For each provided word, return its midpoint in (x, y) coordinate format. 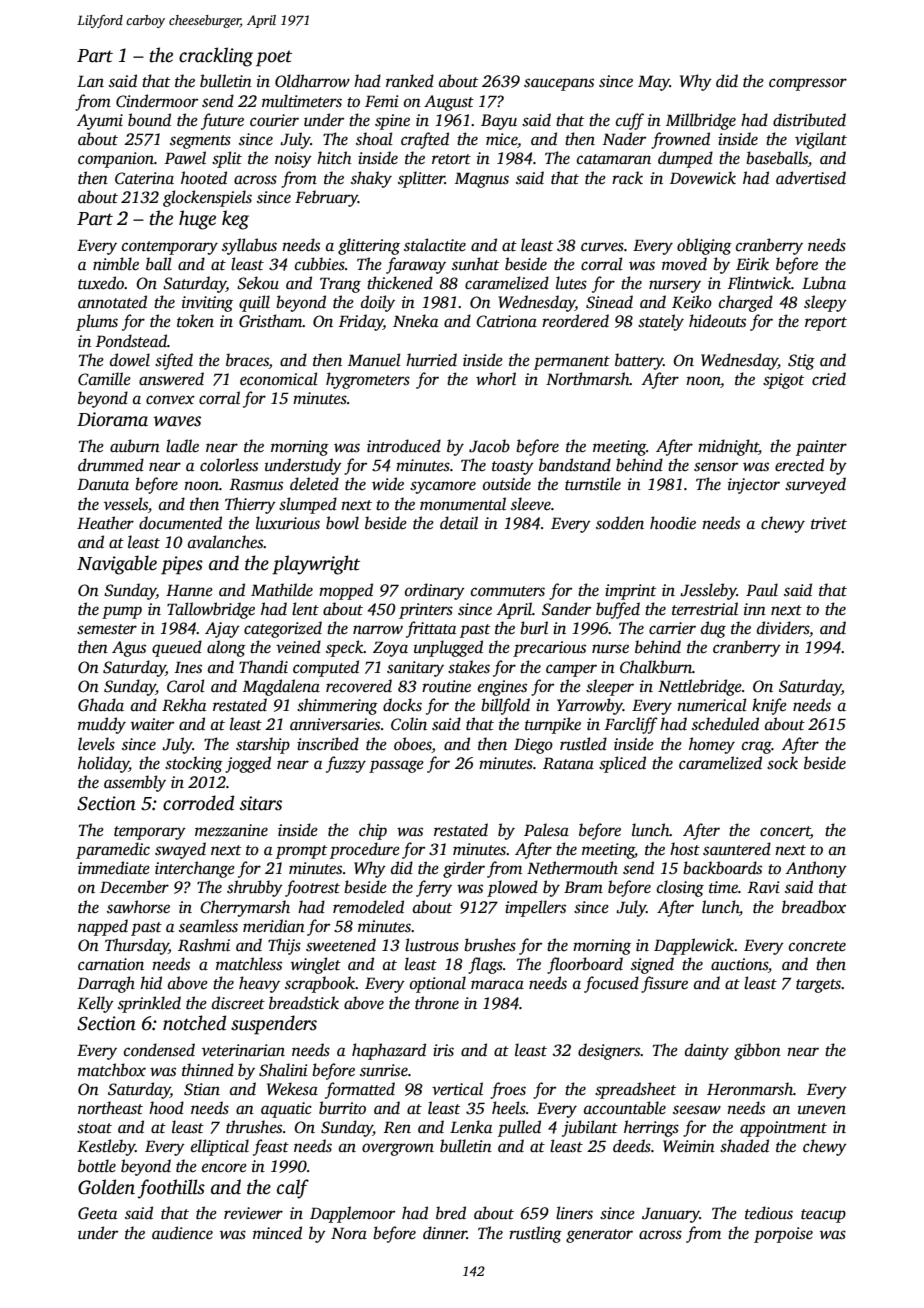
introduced (404, 446)
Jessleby (708, 591)
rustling (535, 1234)
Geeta (97, 1213)
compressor (808, 84)
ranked (410, 81)
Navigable (117, 565)
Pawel (185, 157)
